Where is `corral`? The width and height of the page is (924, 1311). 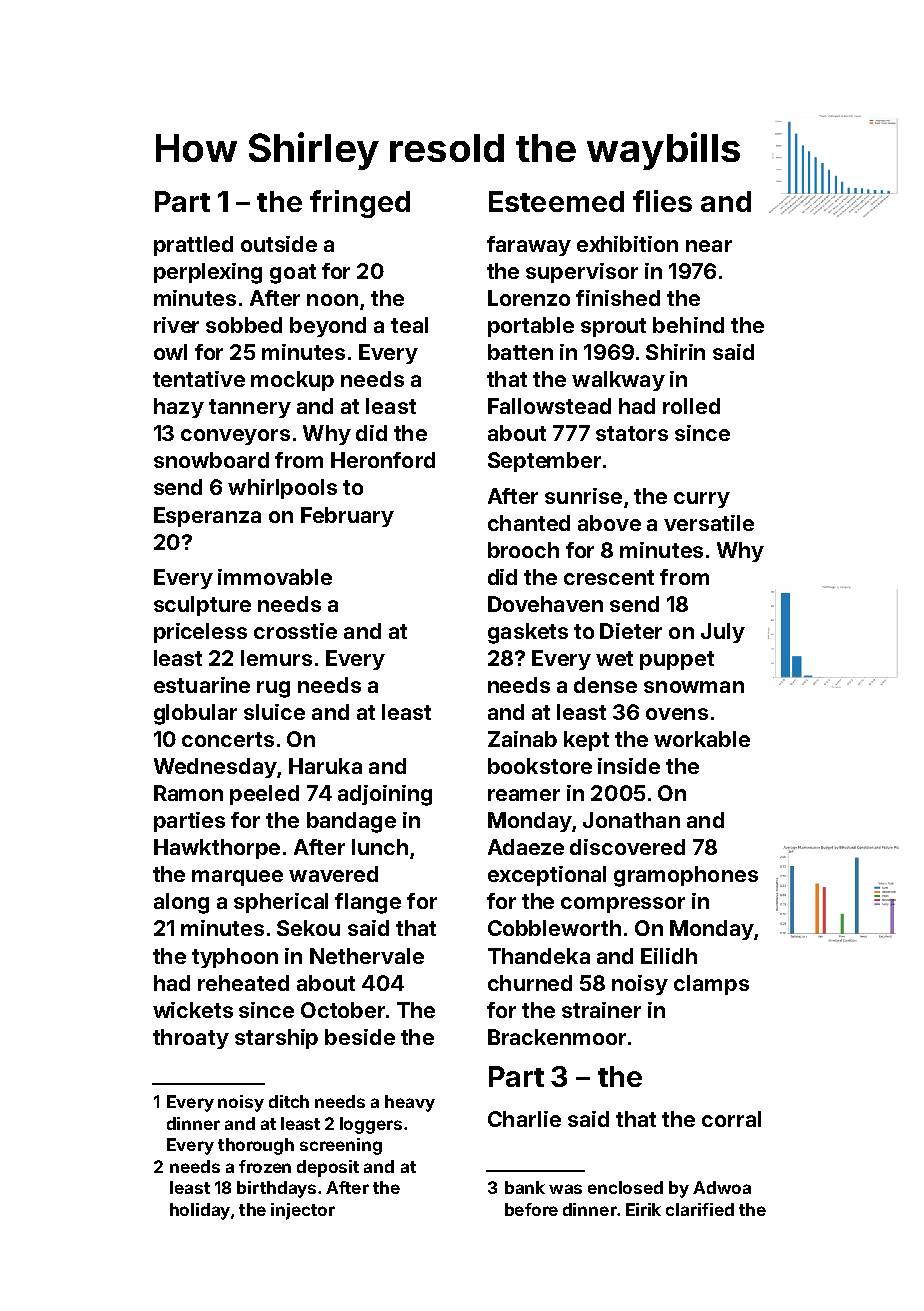 corral is located at coordinates (731, 1119).
